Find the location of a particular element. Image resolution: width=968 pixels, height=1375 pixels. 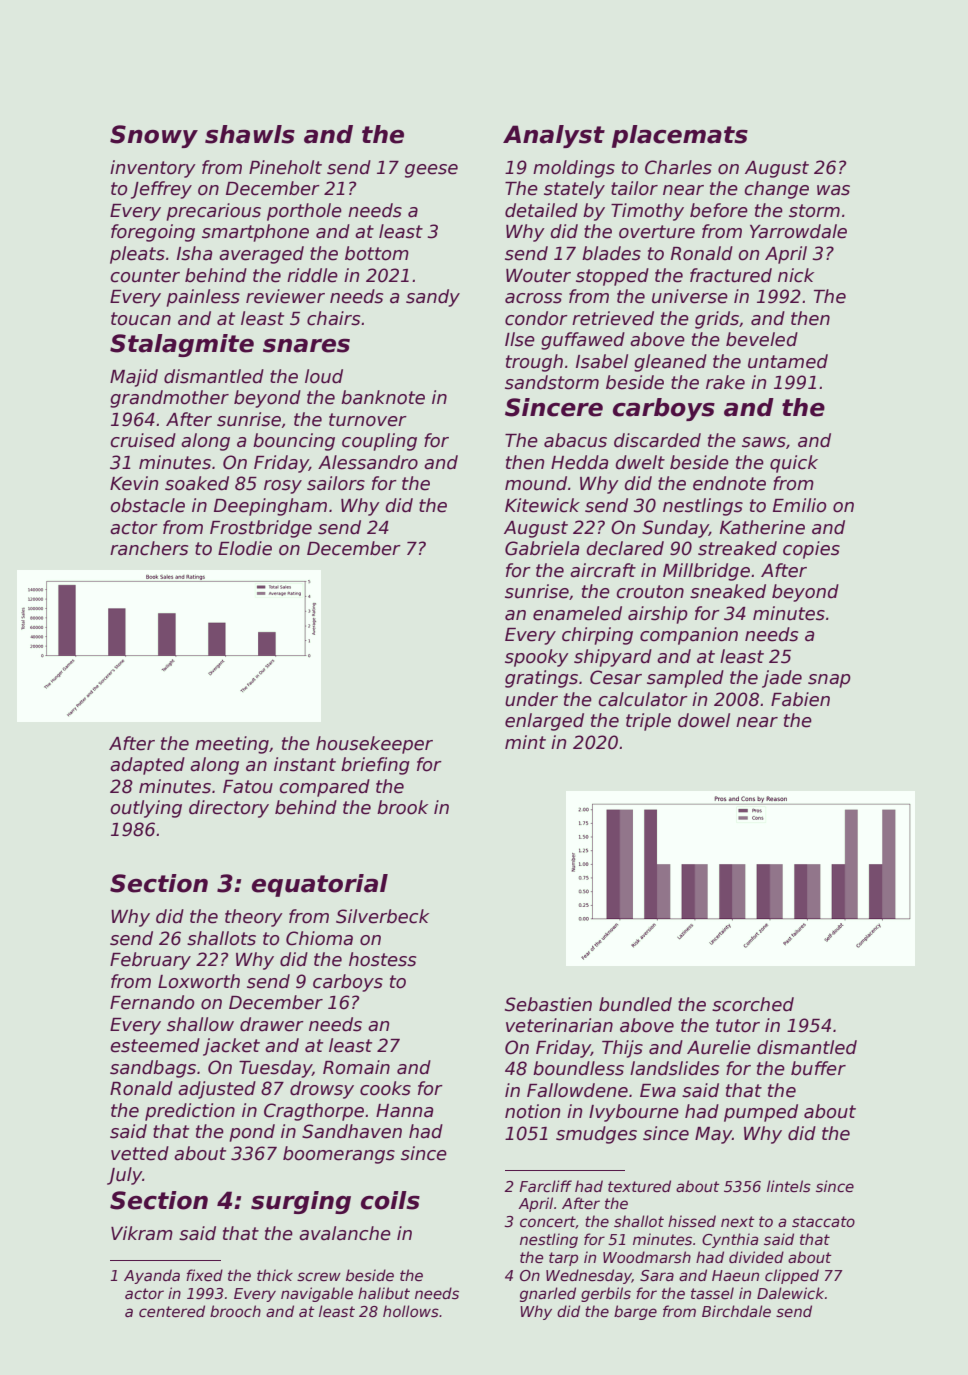

soaked is located at coordinates (197, 483).
